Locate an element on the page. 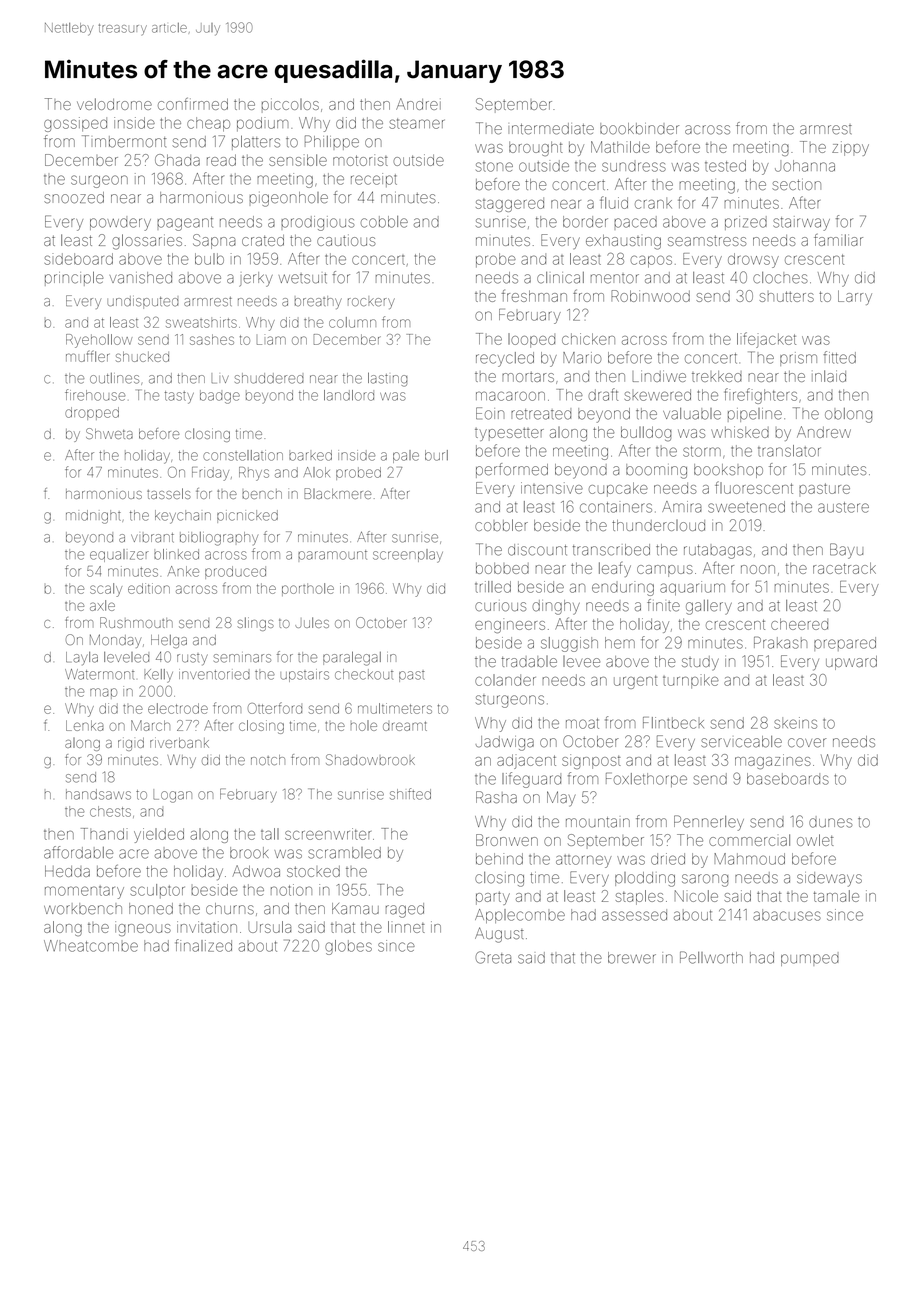 The height and width of the document is (1308, 924). bookbinder is located at coordinates (639, 129).
